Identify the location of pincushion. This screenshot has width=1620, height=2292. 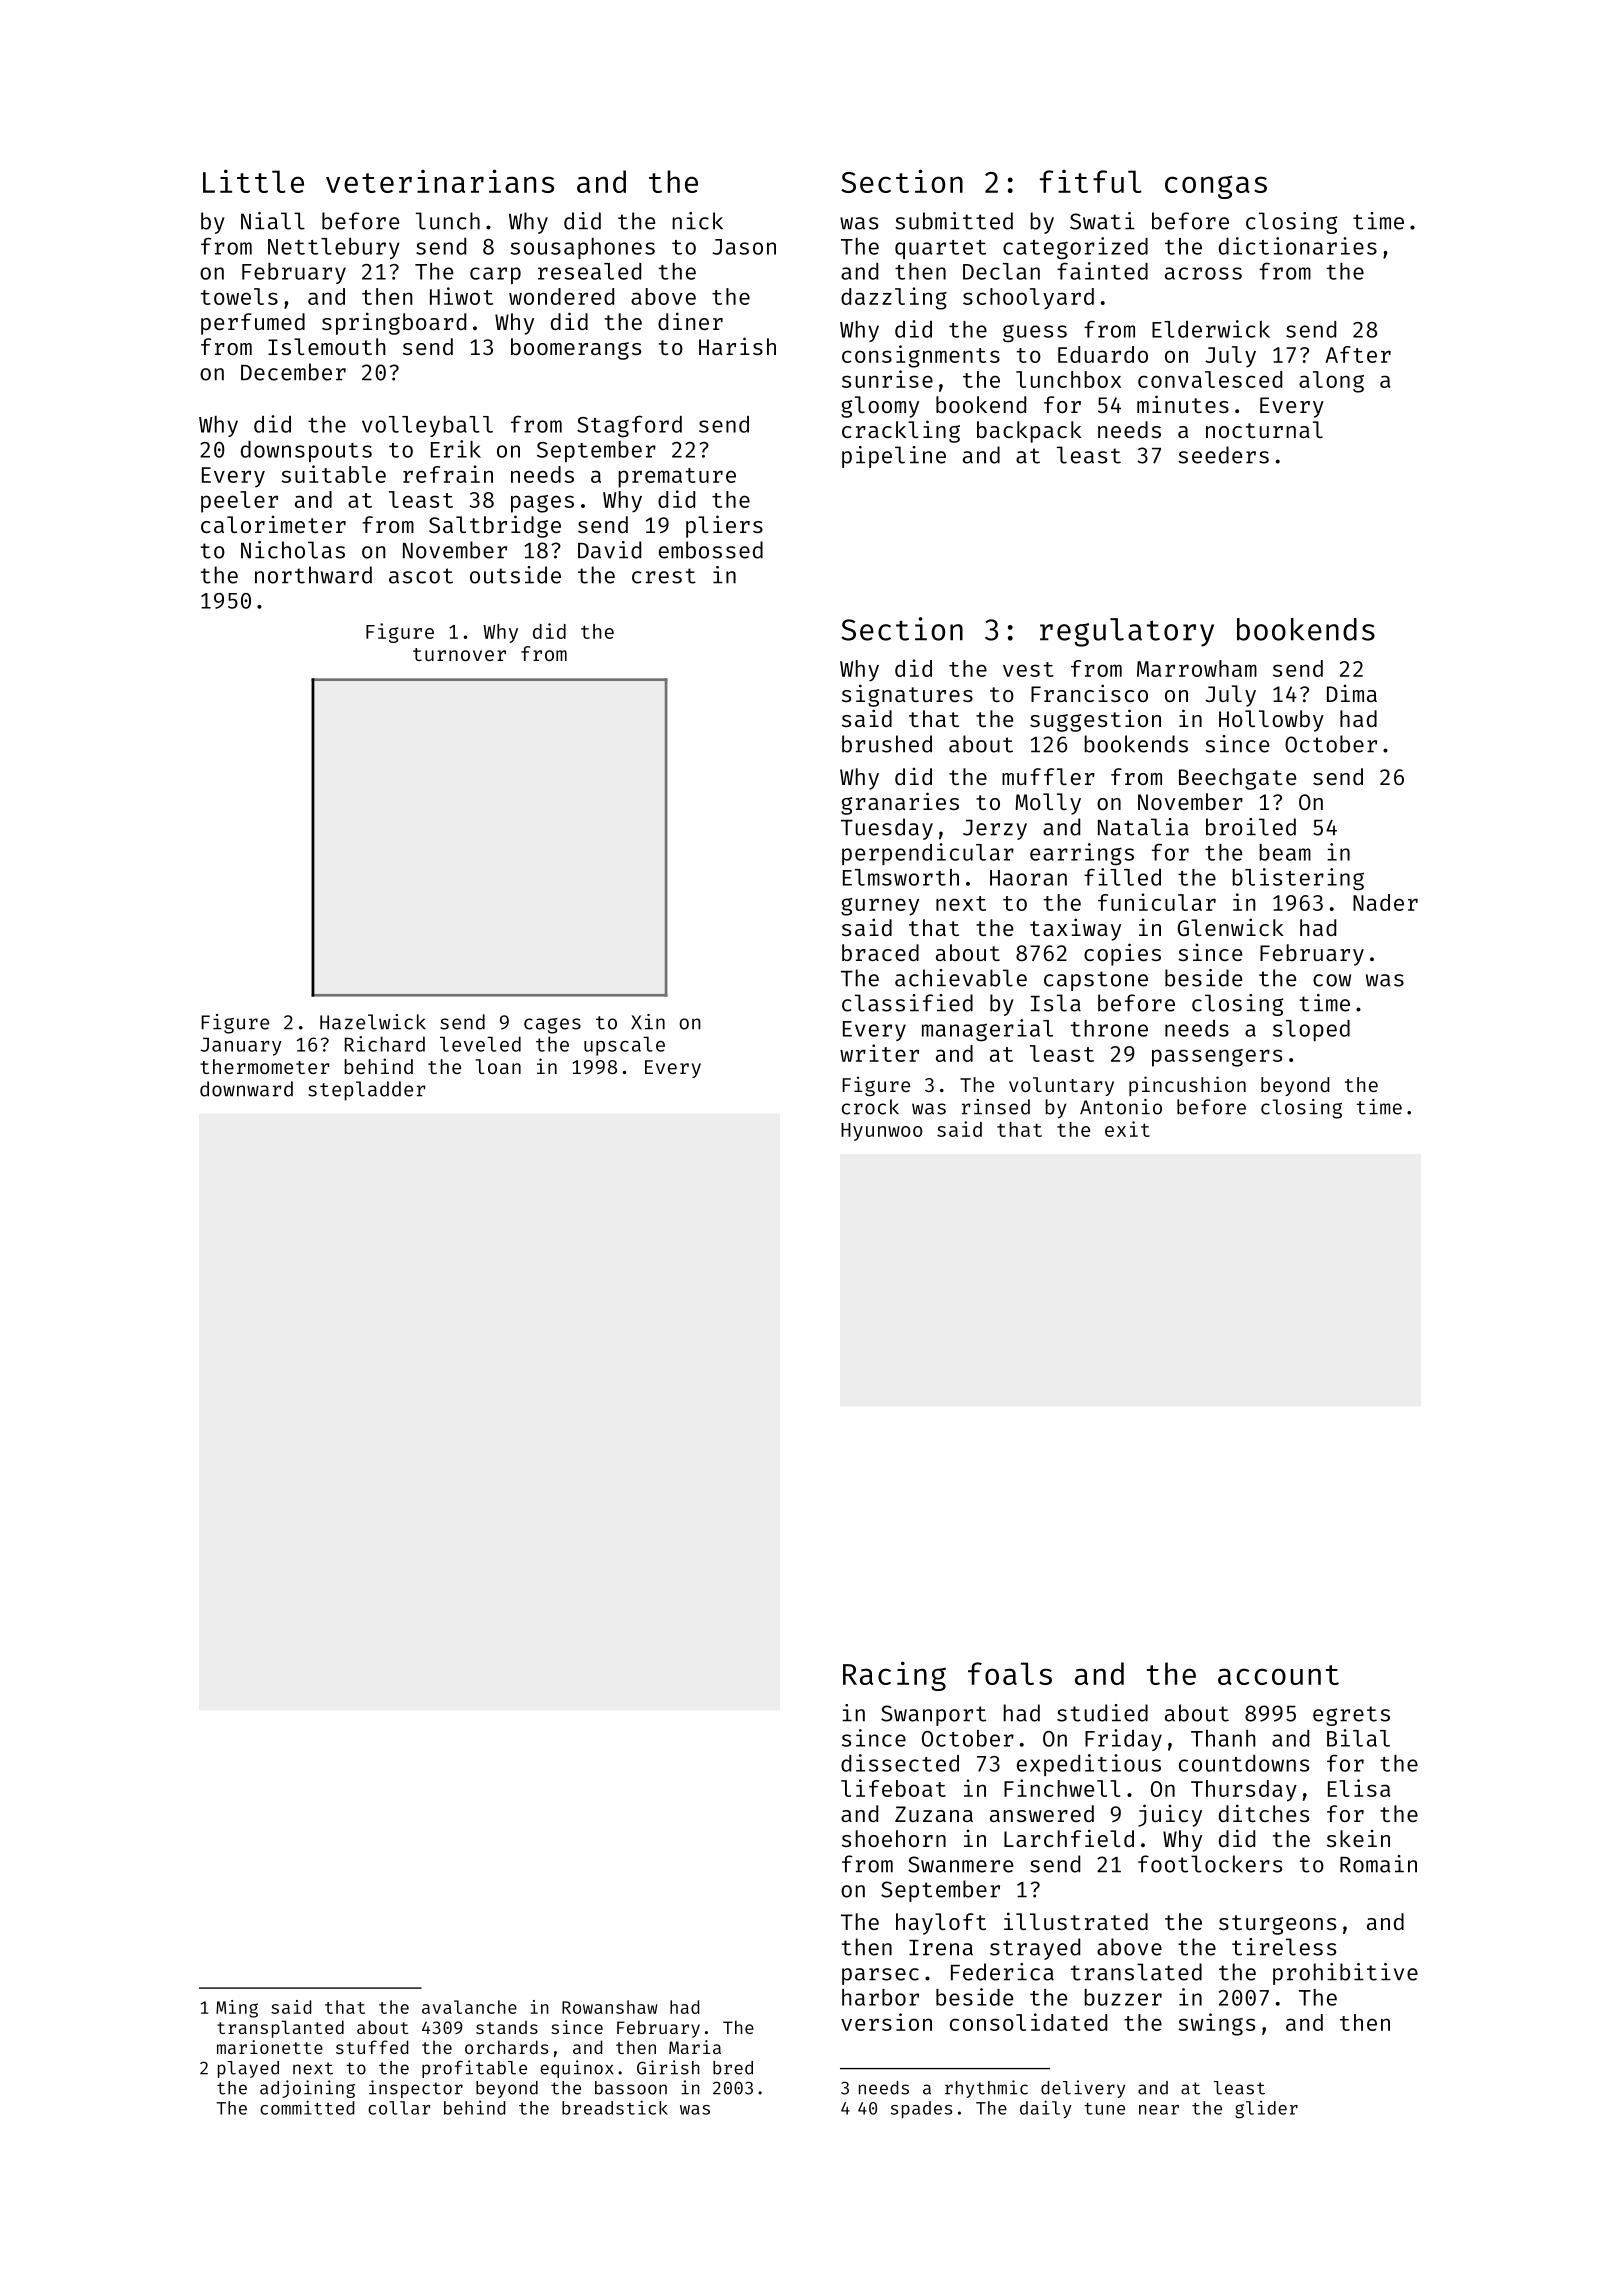
(1187, 1086).
